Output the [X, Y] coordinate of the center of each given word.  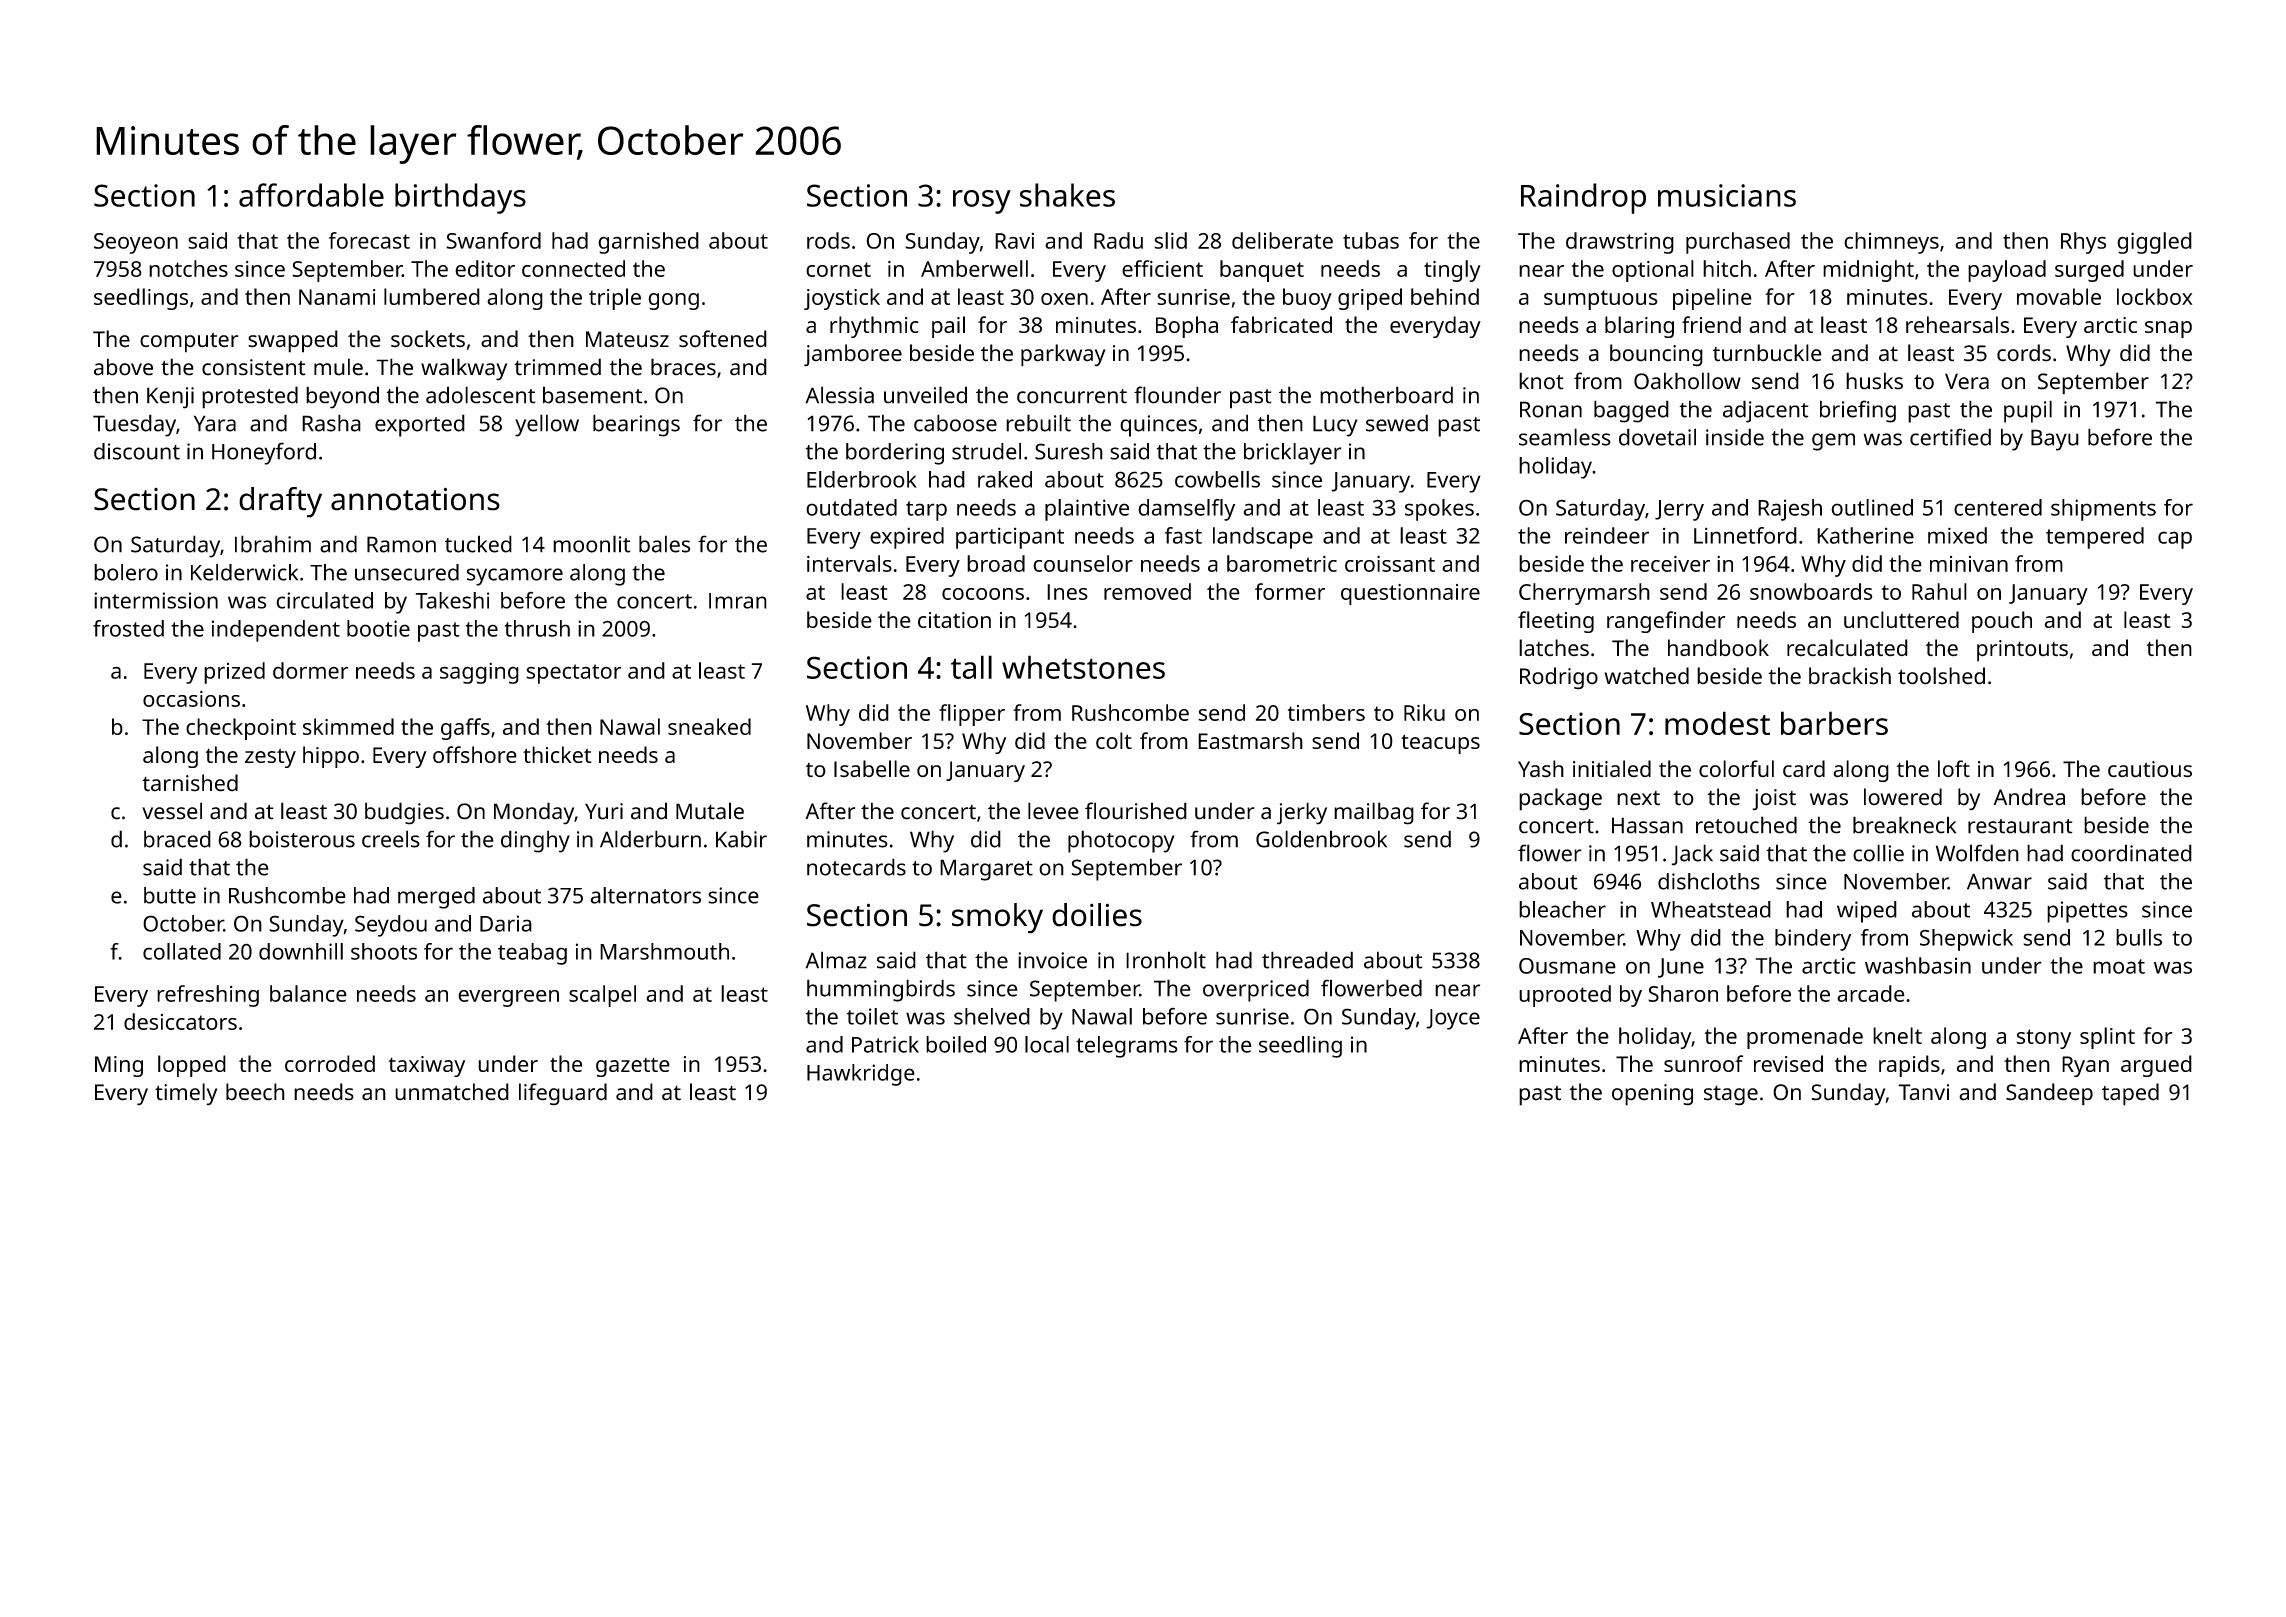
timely [186, 1094]
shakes [1067, 195]
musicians [1727, 195]
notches [188, 268]
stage [1731, 1095]
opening [1652, 1095]
